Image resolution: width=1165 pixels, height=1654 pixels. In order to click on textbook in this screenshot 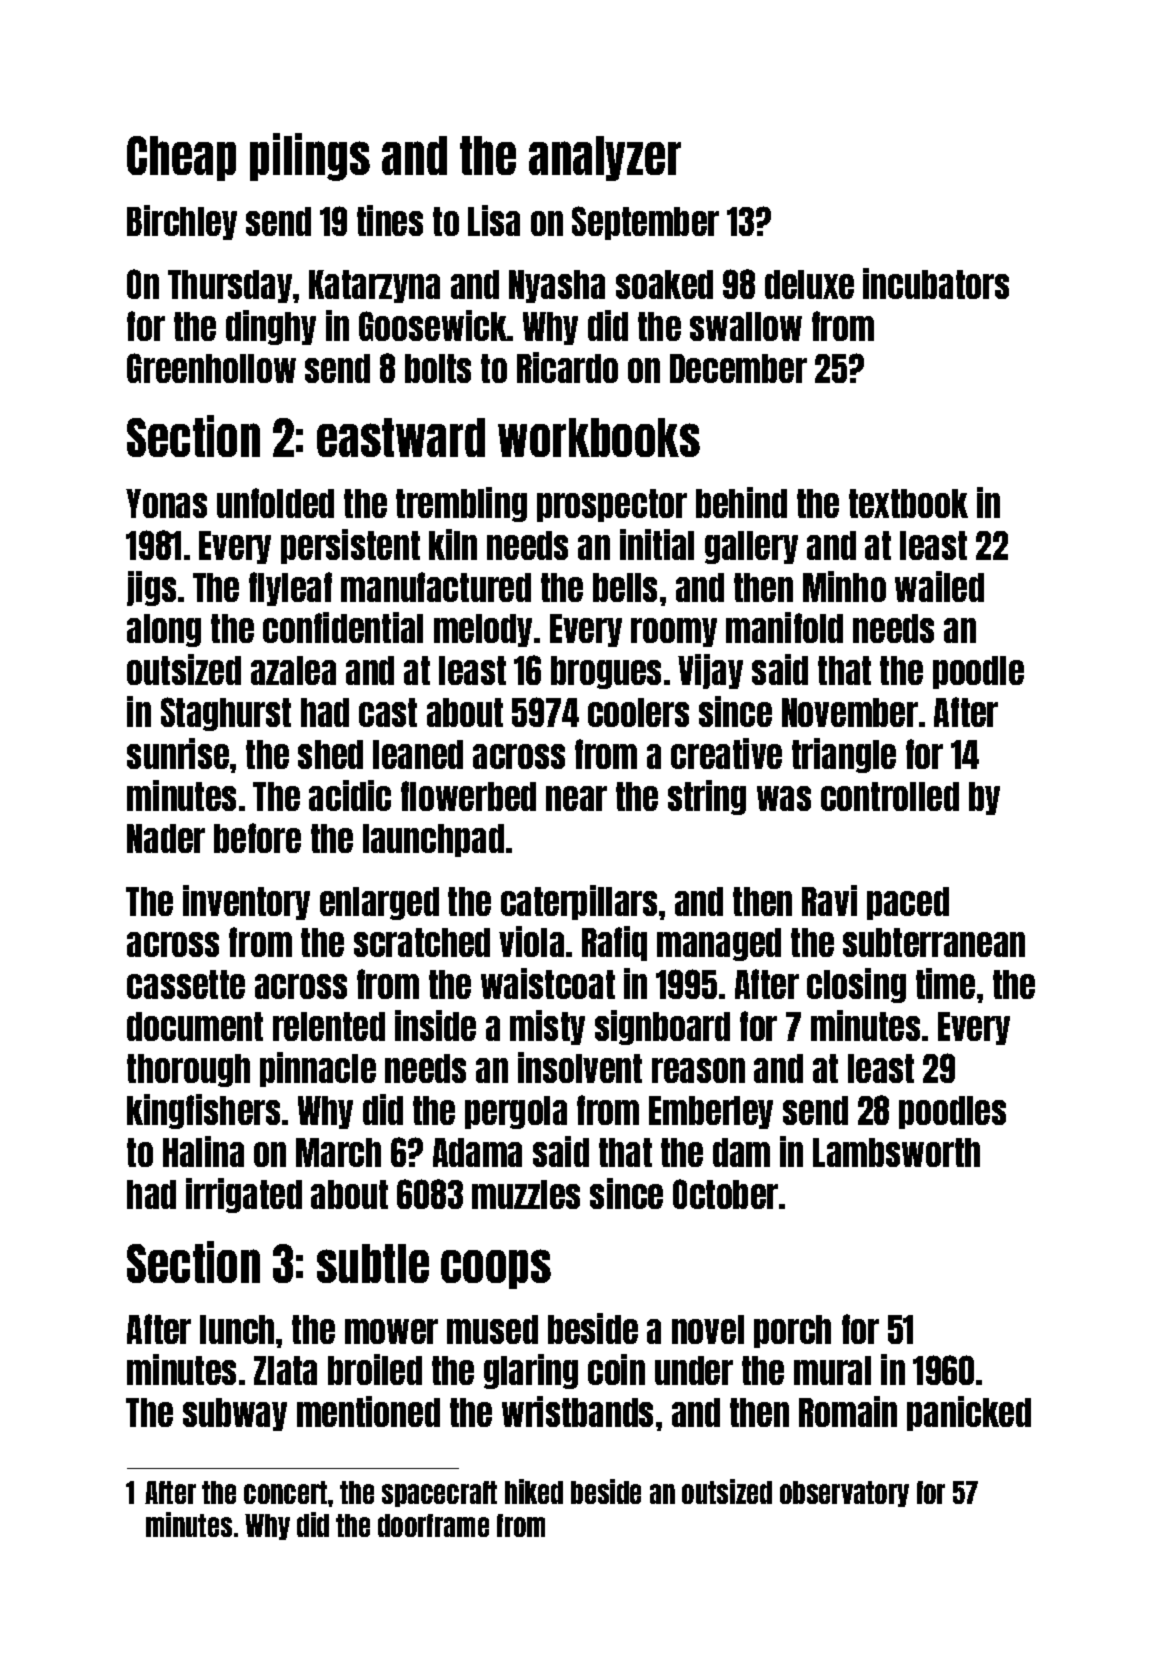, I will do `click(908, 503)`.
